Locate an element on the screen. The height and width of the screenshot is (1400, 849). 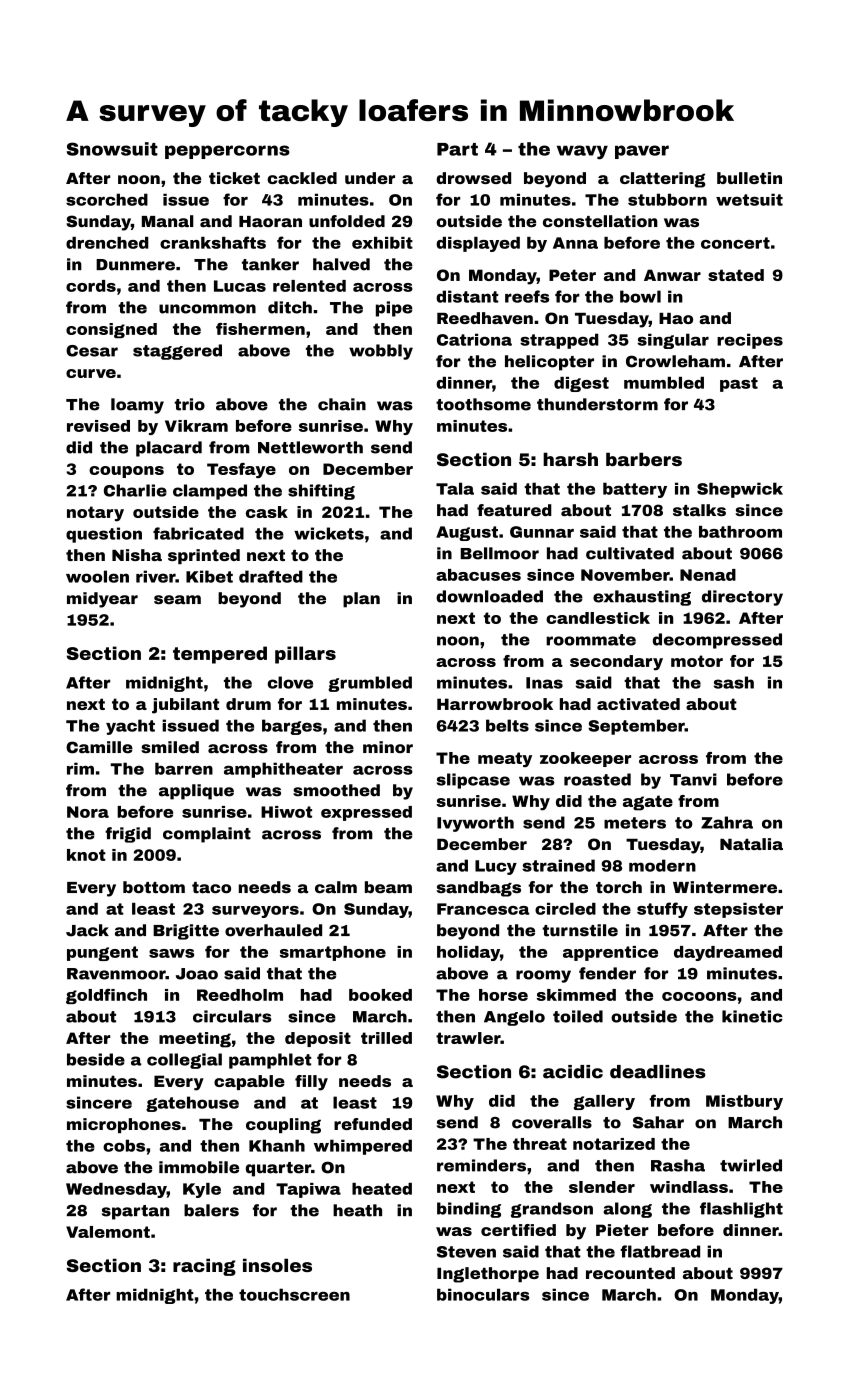
activated is located at coordinates (638, 704).
